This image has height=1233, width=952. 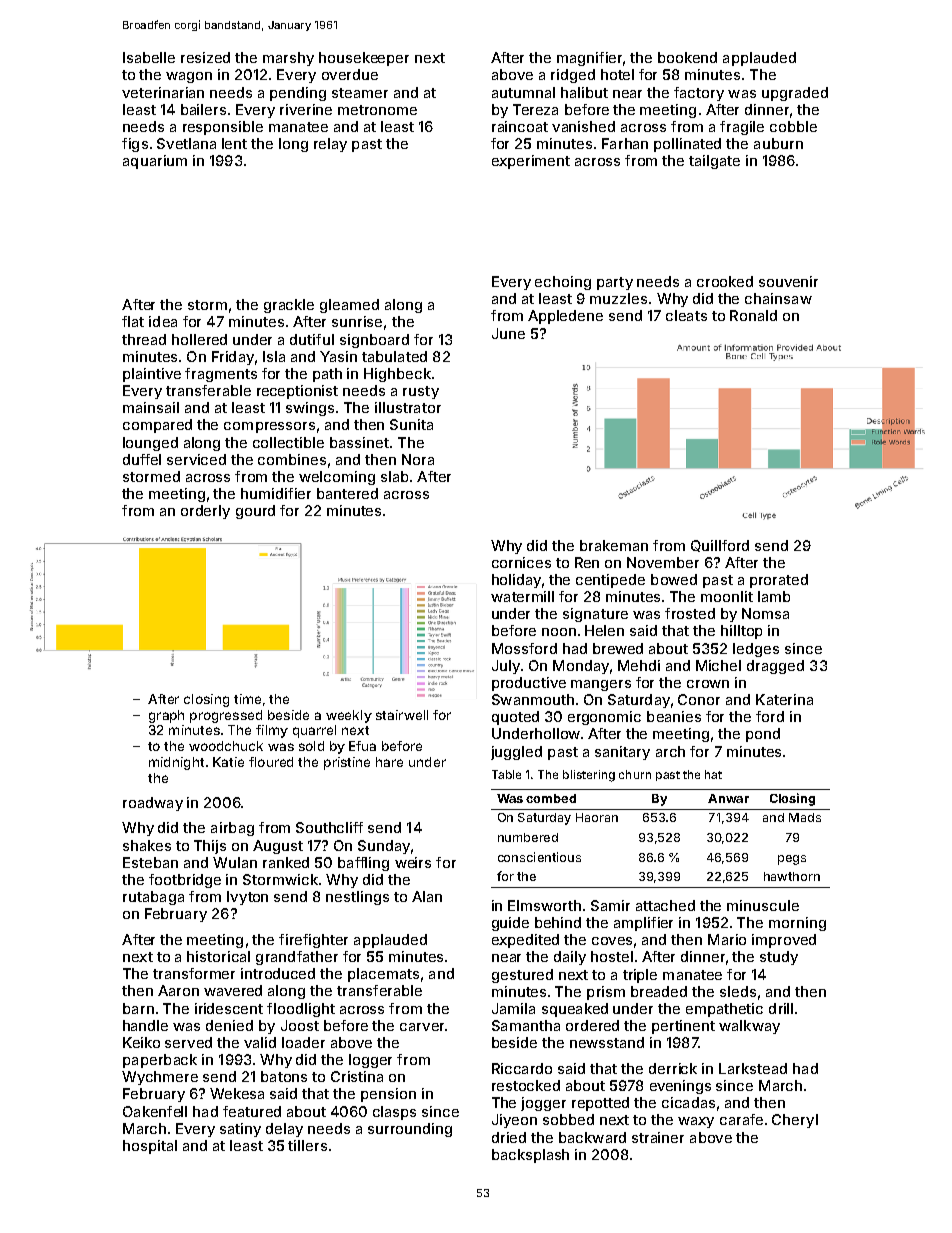 What do you see at coordinates (410, 1130) in the image?
I see `surrounding` at bounding box center [410, 1130].
